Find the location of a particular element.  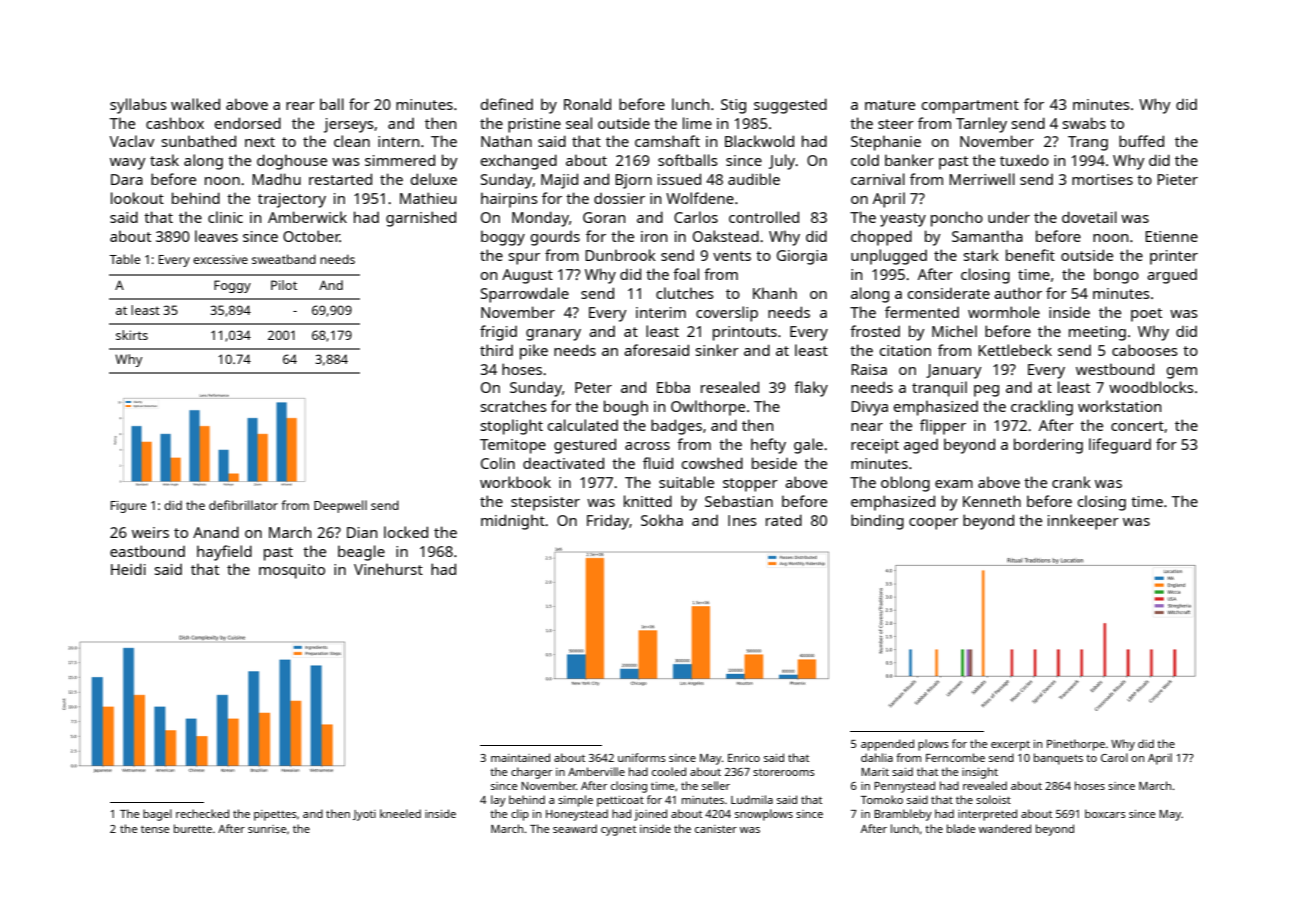

Carlos is located at coordinates (696, 217).
